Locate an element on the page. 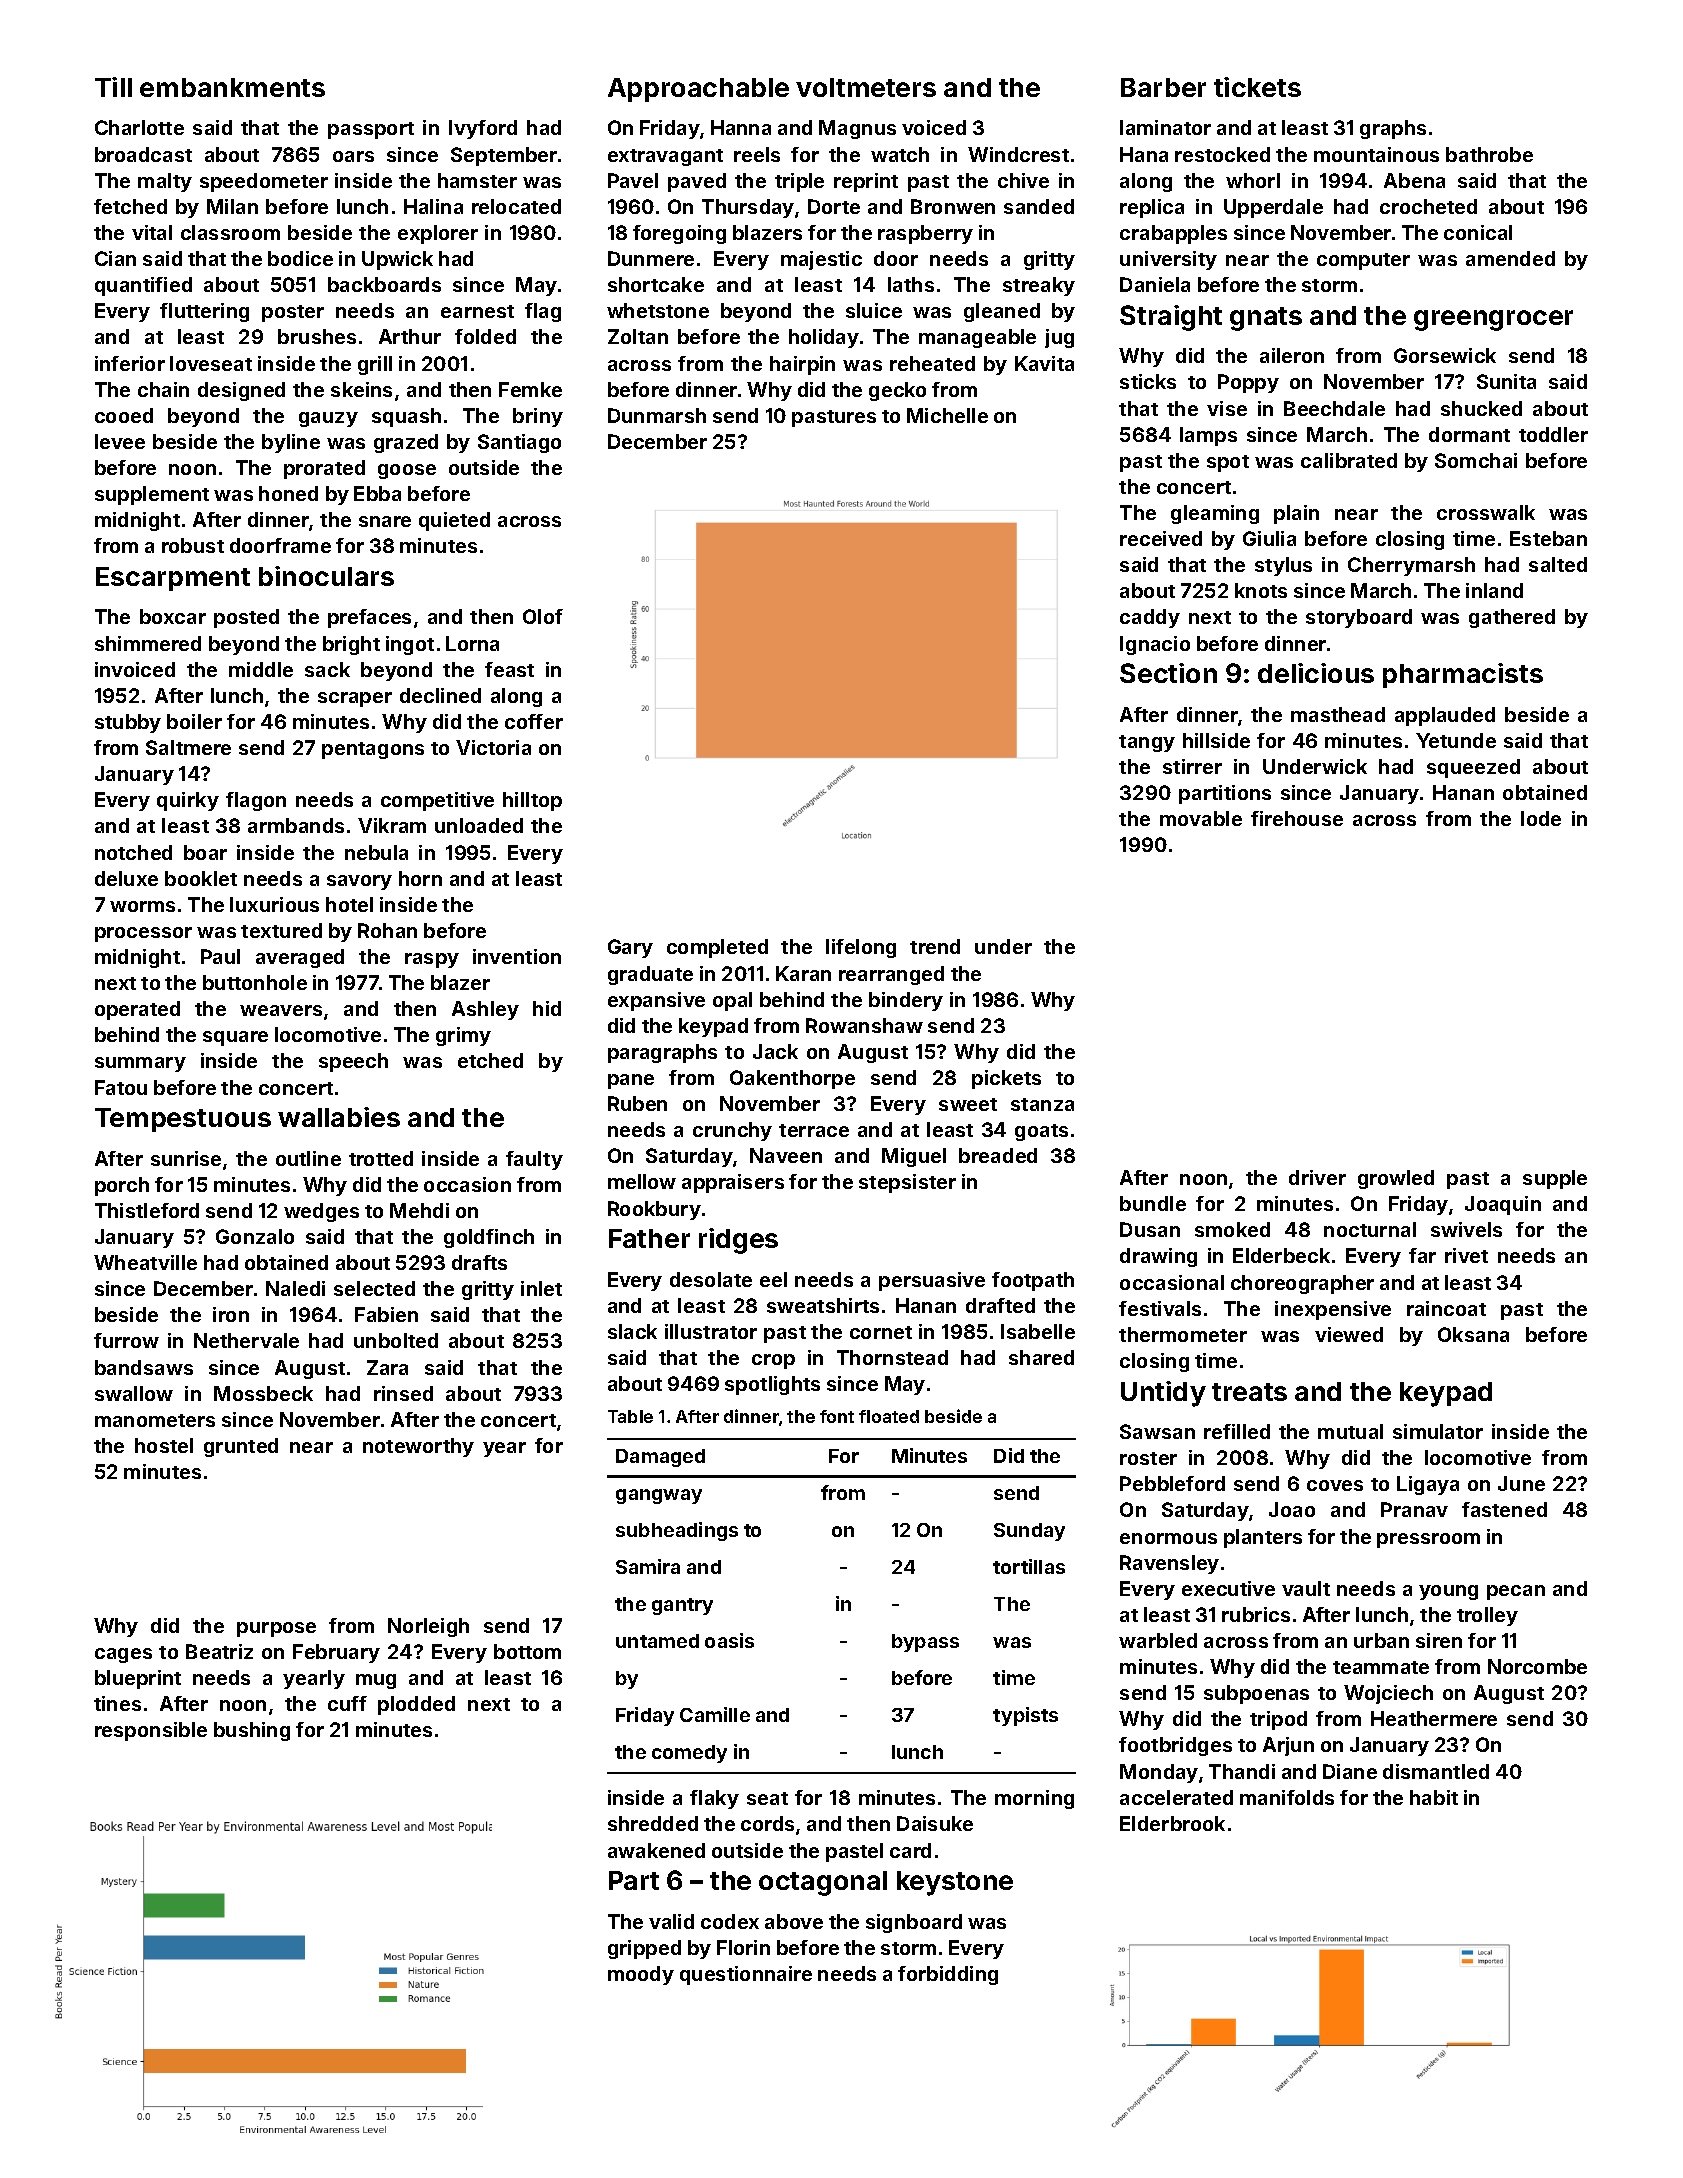 The image size is (1683, 2178). swivels is located at coordinates (1466, 1229).
